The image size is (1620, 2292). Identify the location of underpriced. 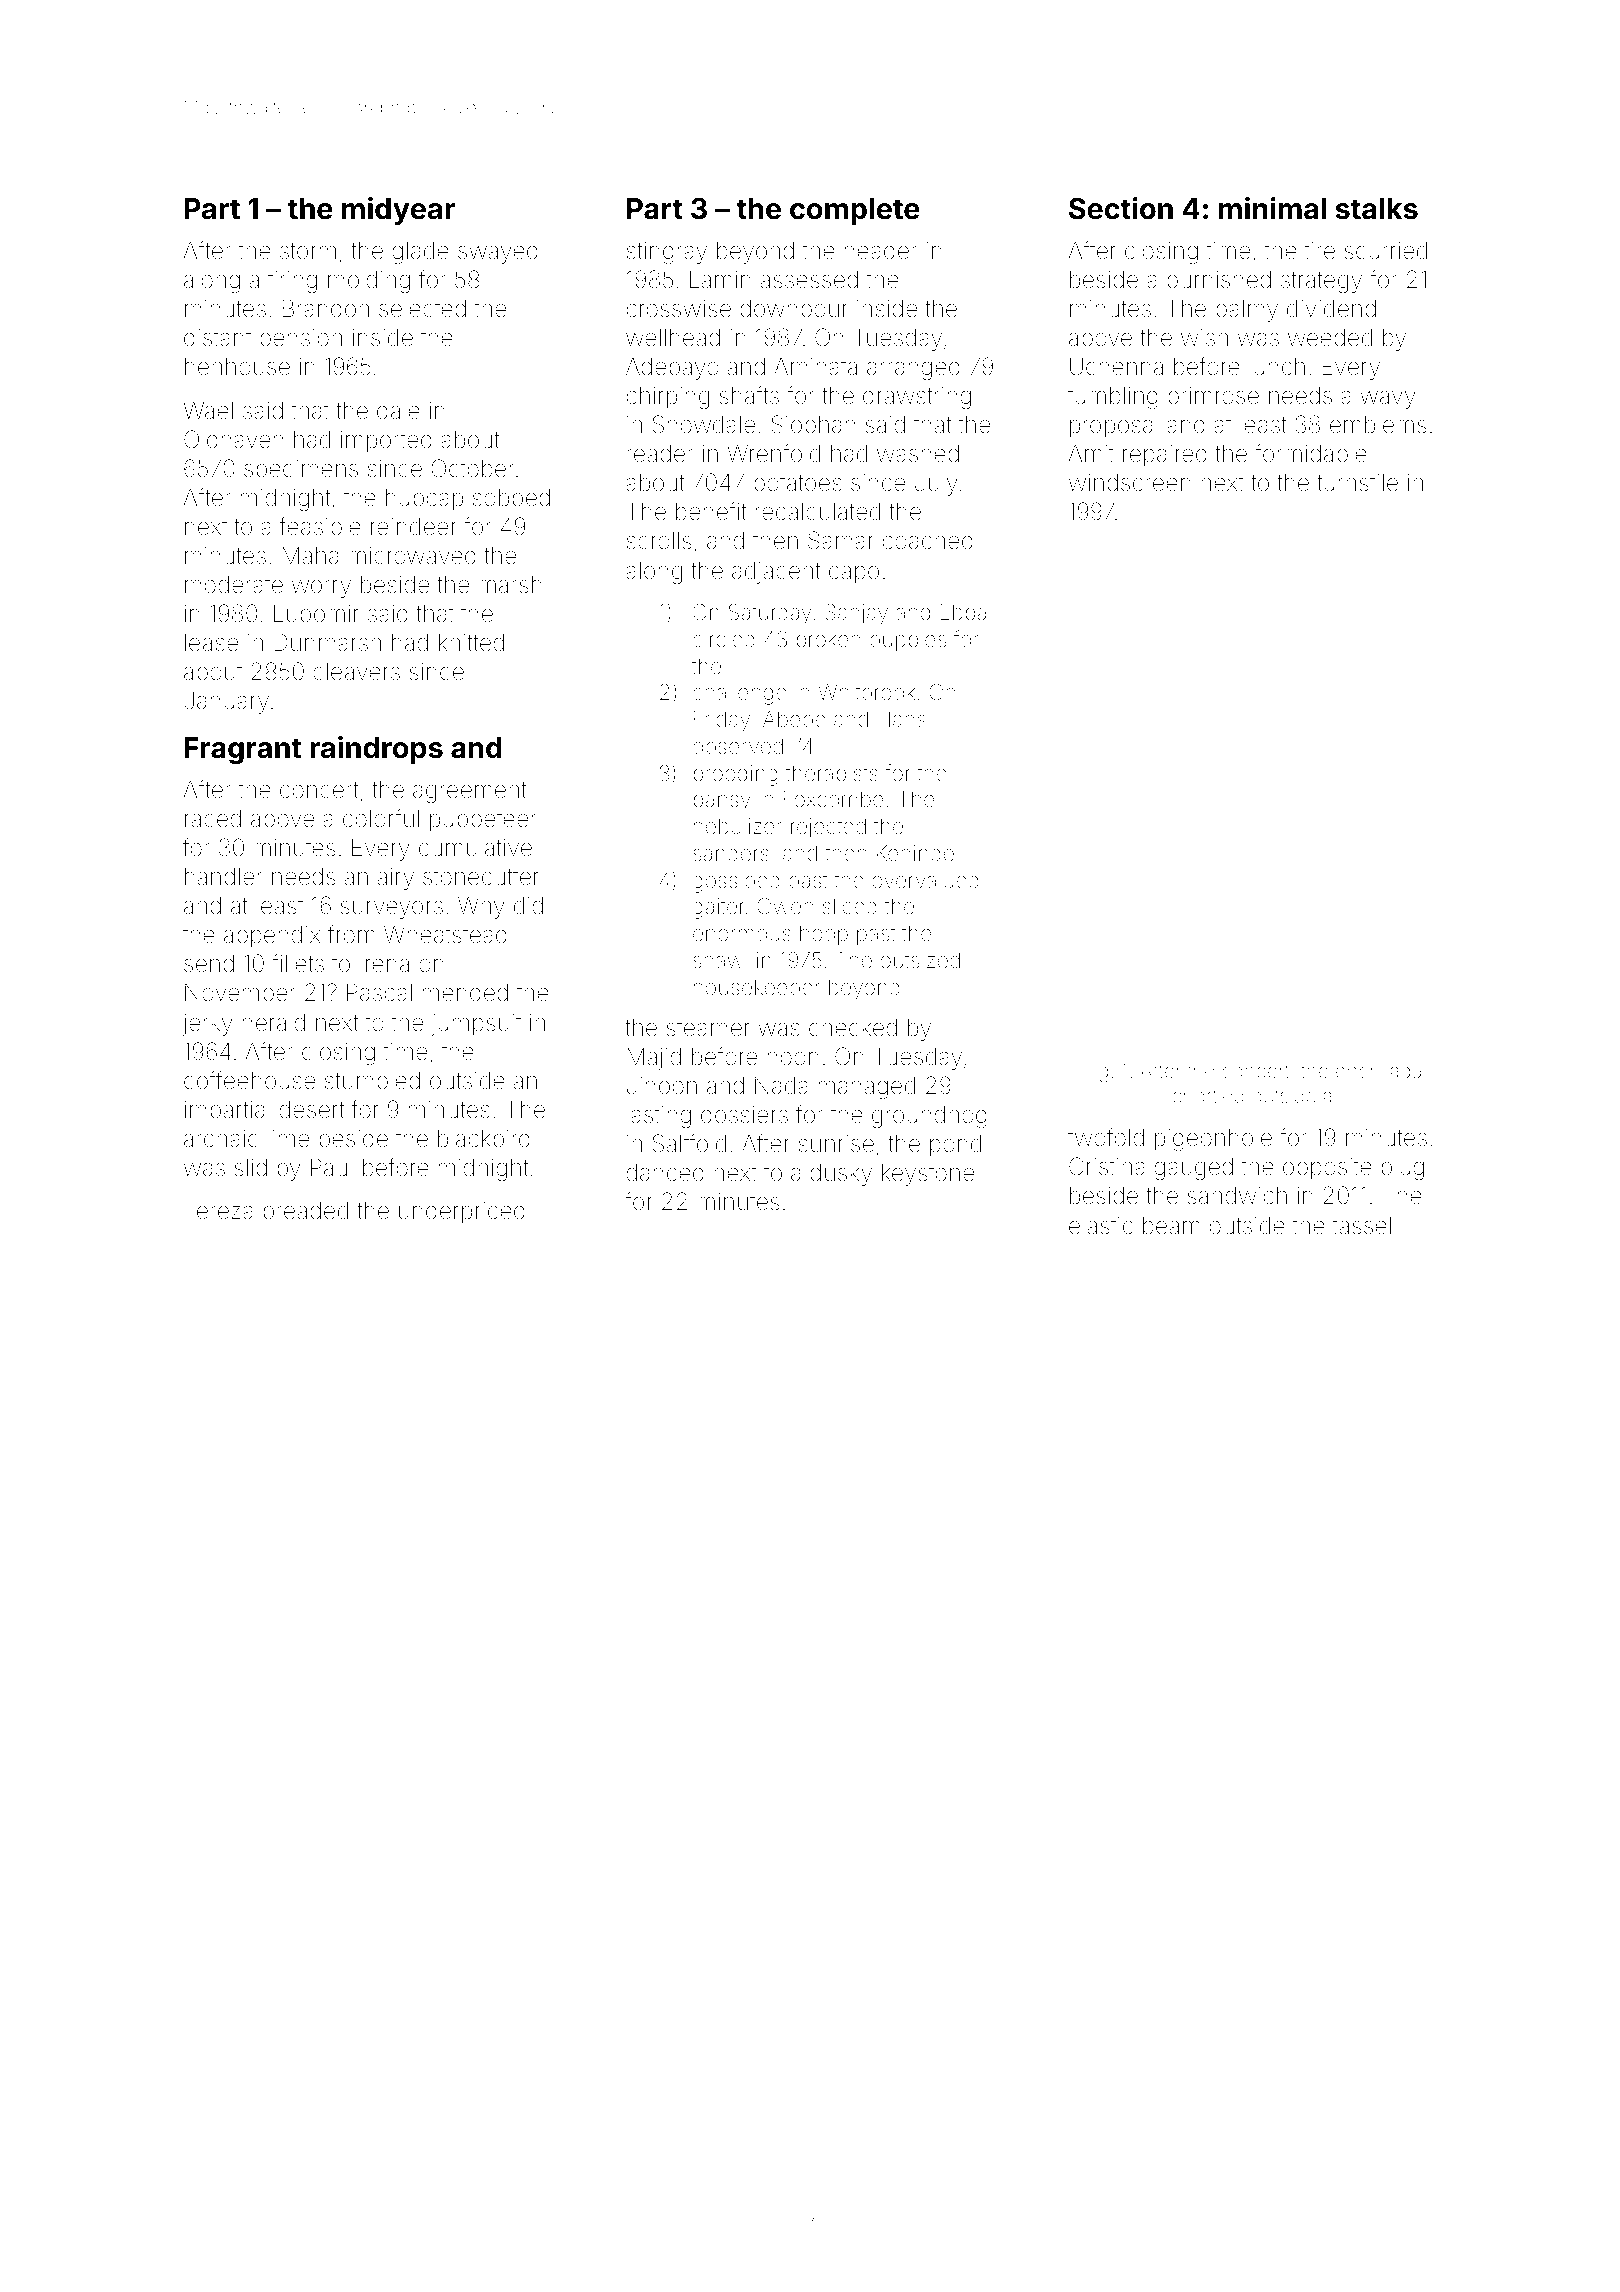
(462, 1213).
